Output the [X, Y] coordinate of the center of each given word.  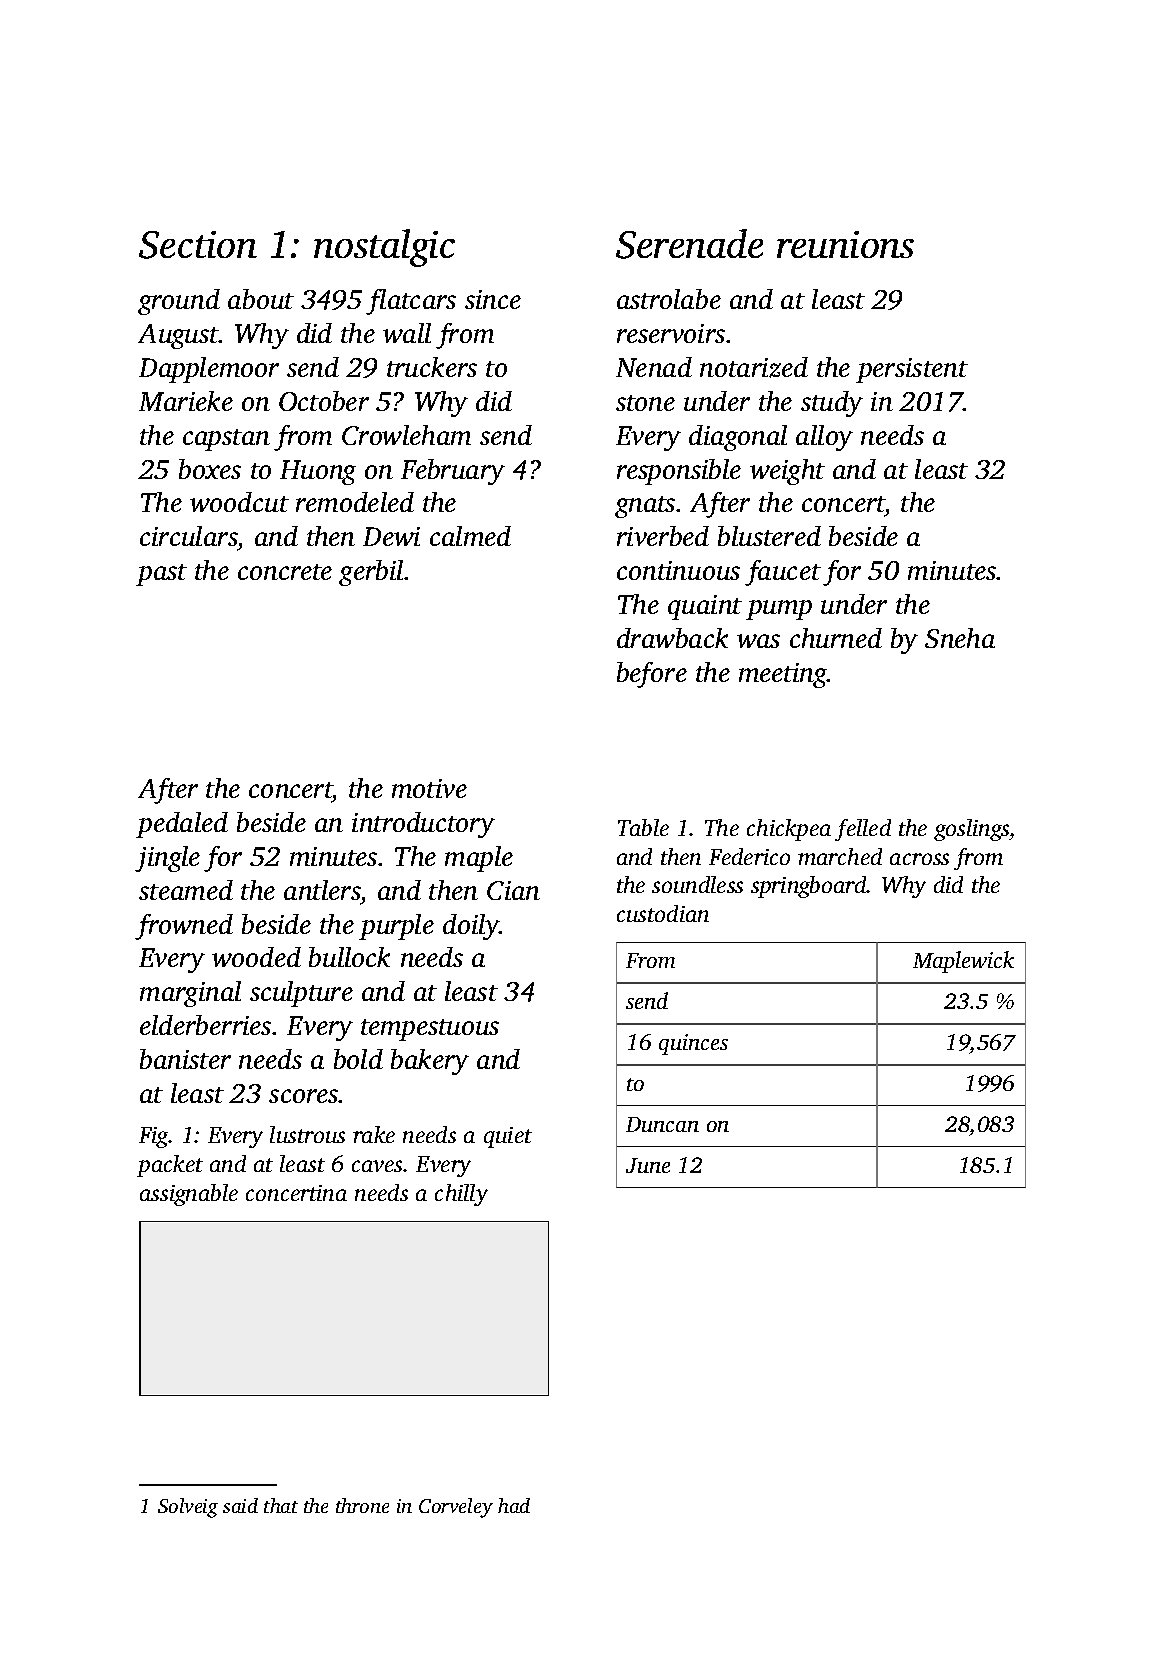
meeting [783, 675]
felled [863, 830]
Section [198, 245]
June [648, 1165]
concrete [285, 572]
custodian [663, 913]
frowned [184, 927]
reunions [845, 244]
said [240, 1505]
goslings [971, 830]
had [514, 1505]
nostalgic [384, 248]
